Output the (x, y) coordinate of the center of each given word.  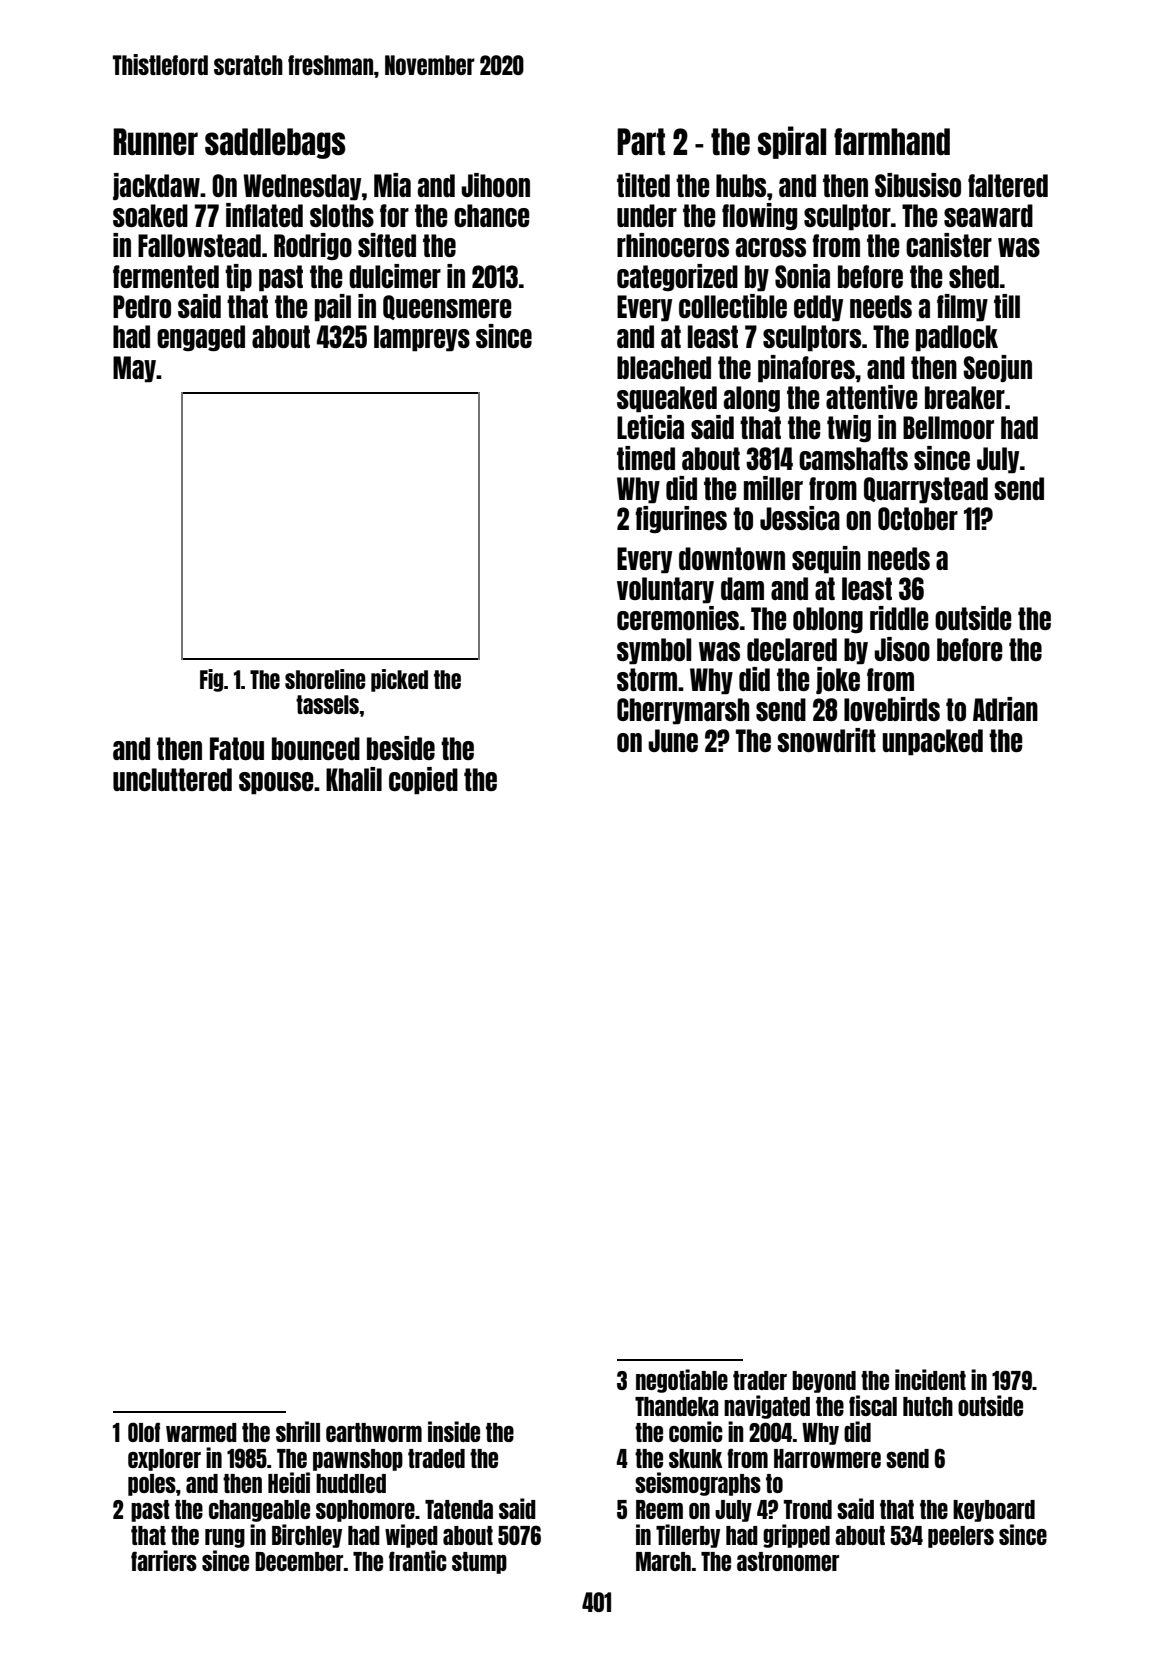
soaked (150, 215)
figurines (681, 519)
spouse (276, 783)
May (135, 369)
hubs (741, 185)
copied (423, 781)
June (673, 740)
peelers (961, 1537)
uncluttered (172, 779)
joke (838, 680)
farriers (164, 1560)
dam (742, 588)
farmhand (892, 141)
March (663, 1561)
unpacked (933, 742)
